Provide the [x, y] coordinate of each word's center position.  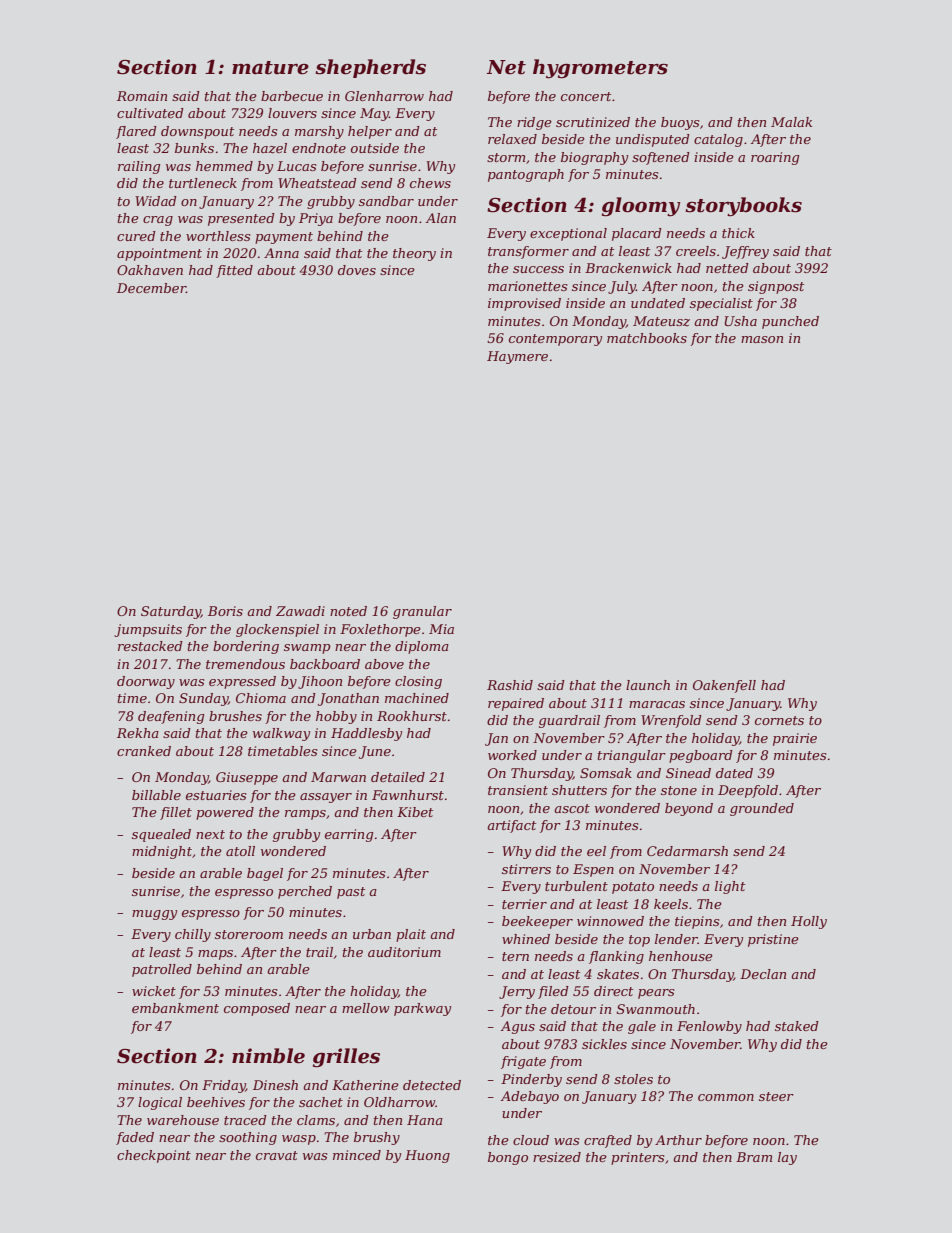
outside [375, 148]
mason [762, 339]
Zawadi [300, 611]
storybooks [743, 207]
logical [160, 1103]
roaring [775, 158]
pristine [773, 940]
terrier [524, 904]
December [151, 288]
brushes [235, 716]
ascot [572, 808]
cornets [779, 720]
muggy [154, 915]
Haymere [517, 357]
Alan [441, 218]
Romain [142, 96]
